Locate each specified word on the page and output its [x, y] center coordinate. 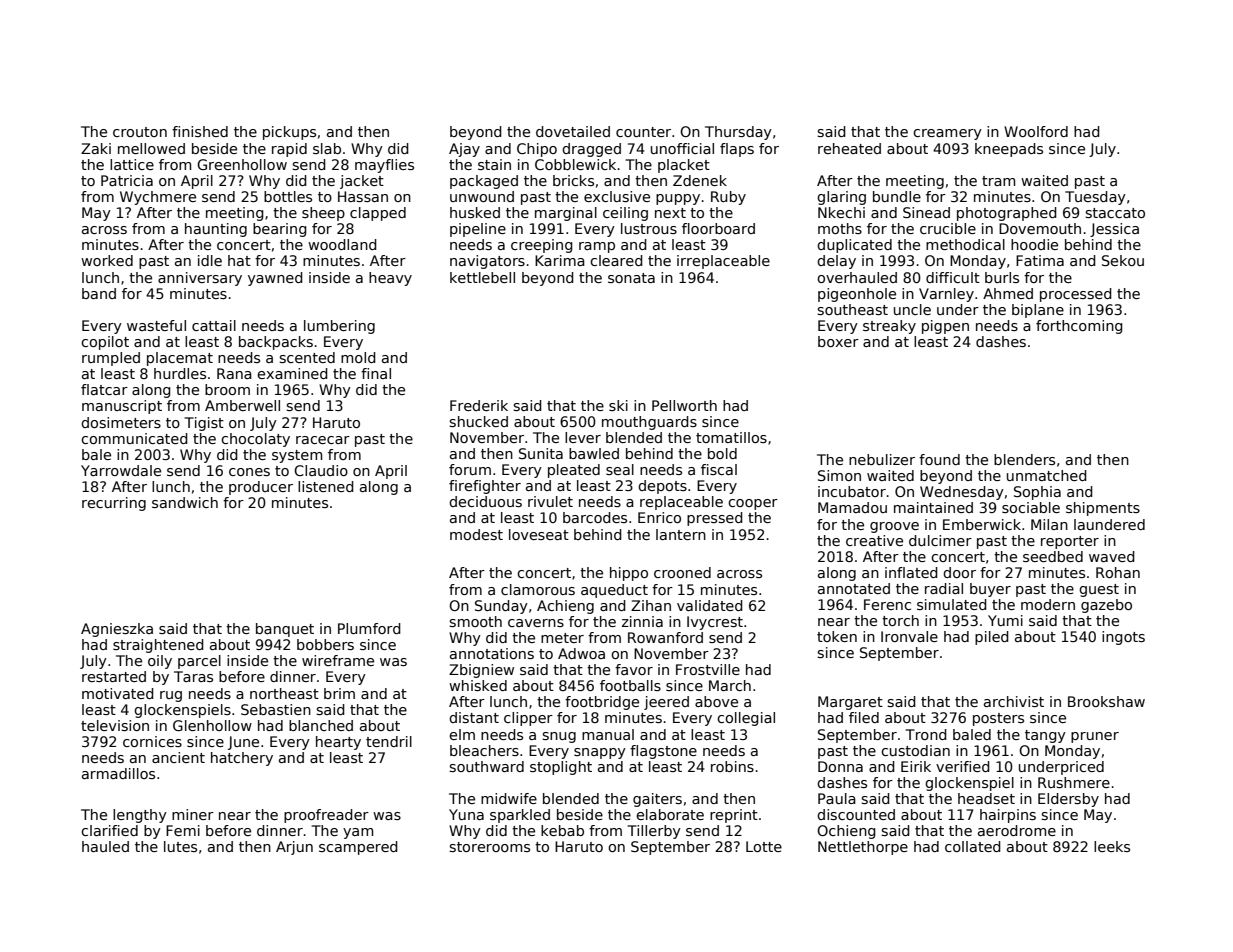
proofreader [326, 816]
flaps [737, 150]
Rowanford [665, 637]
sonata [631, 278]
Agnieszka [117, 630]
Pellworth [684, 405]
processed [1076, 295]
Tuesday [1095, 198]
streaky [889, 327]
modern [1048, 604]
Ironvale [909, 636]
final [376, 373]
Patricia [127, 180]
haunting [216, 230]
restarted [114, 676]
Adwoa [581, 653]
